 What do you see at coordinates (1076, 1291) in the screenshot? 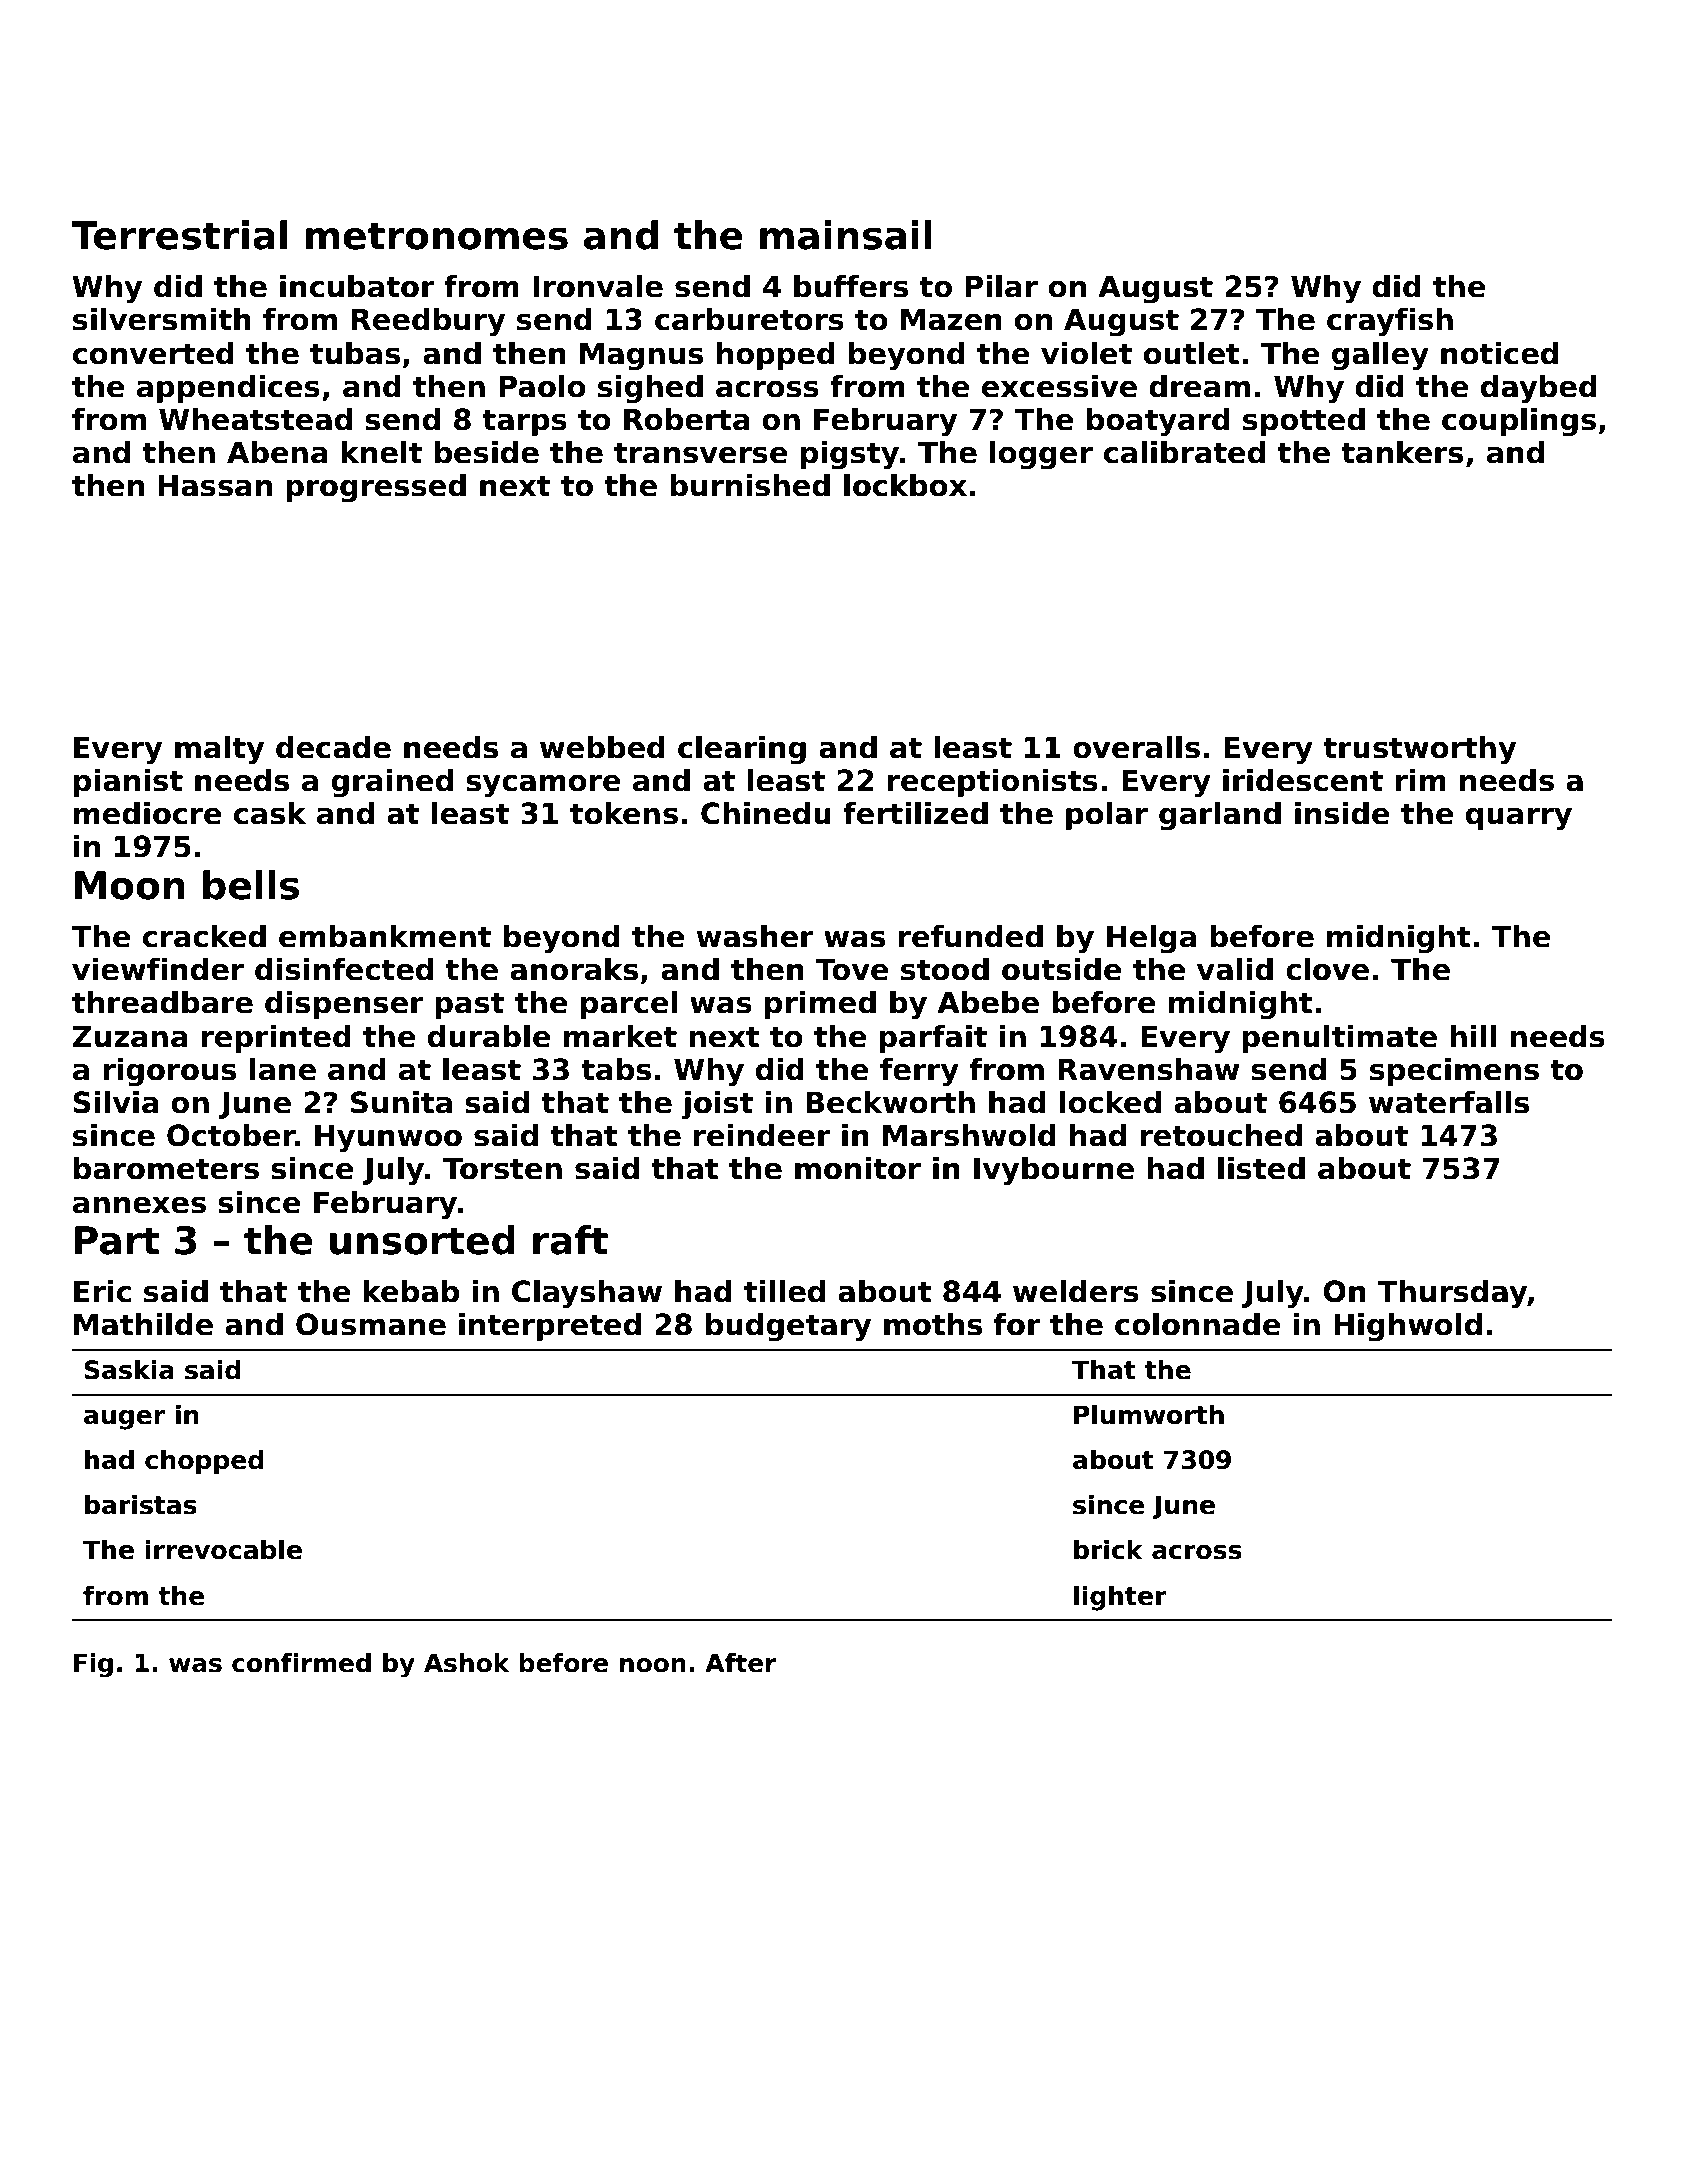
I see `welders` at bounding box center [1076, 1291].
